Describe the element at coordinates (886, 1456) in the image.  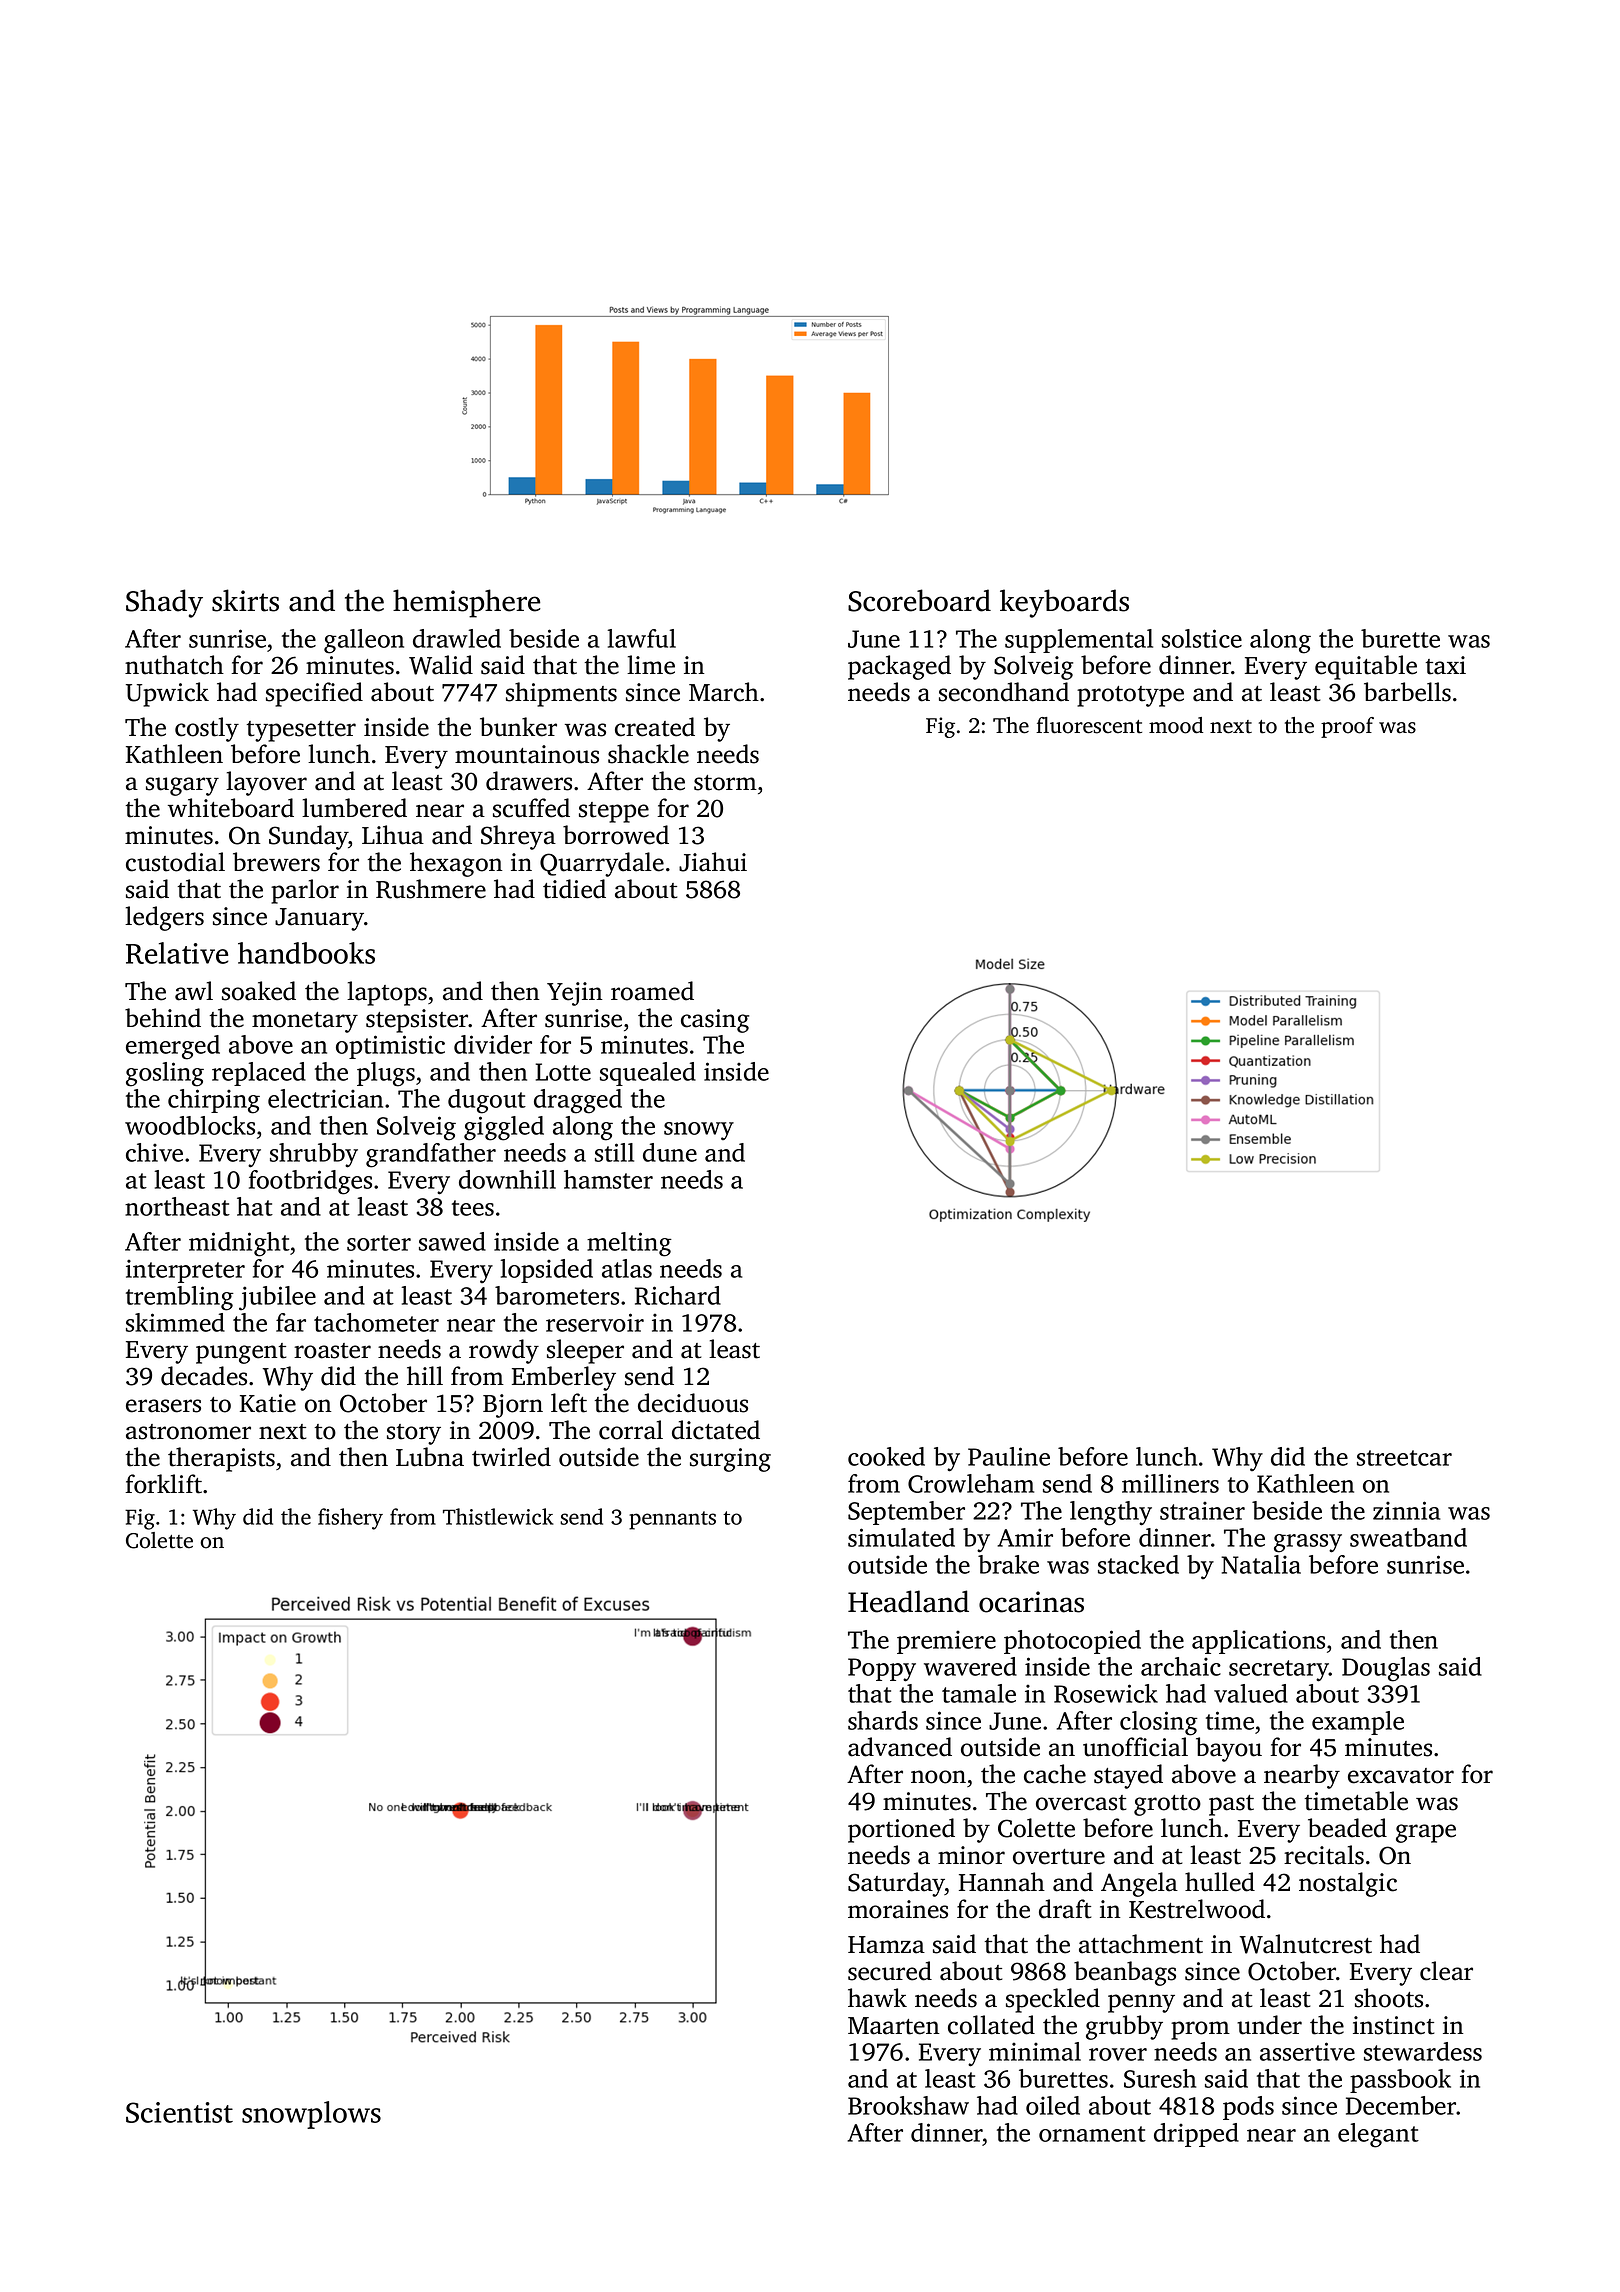
I see `cooked` at that location.
